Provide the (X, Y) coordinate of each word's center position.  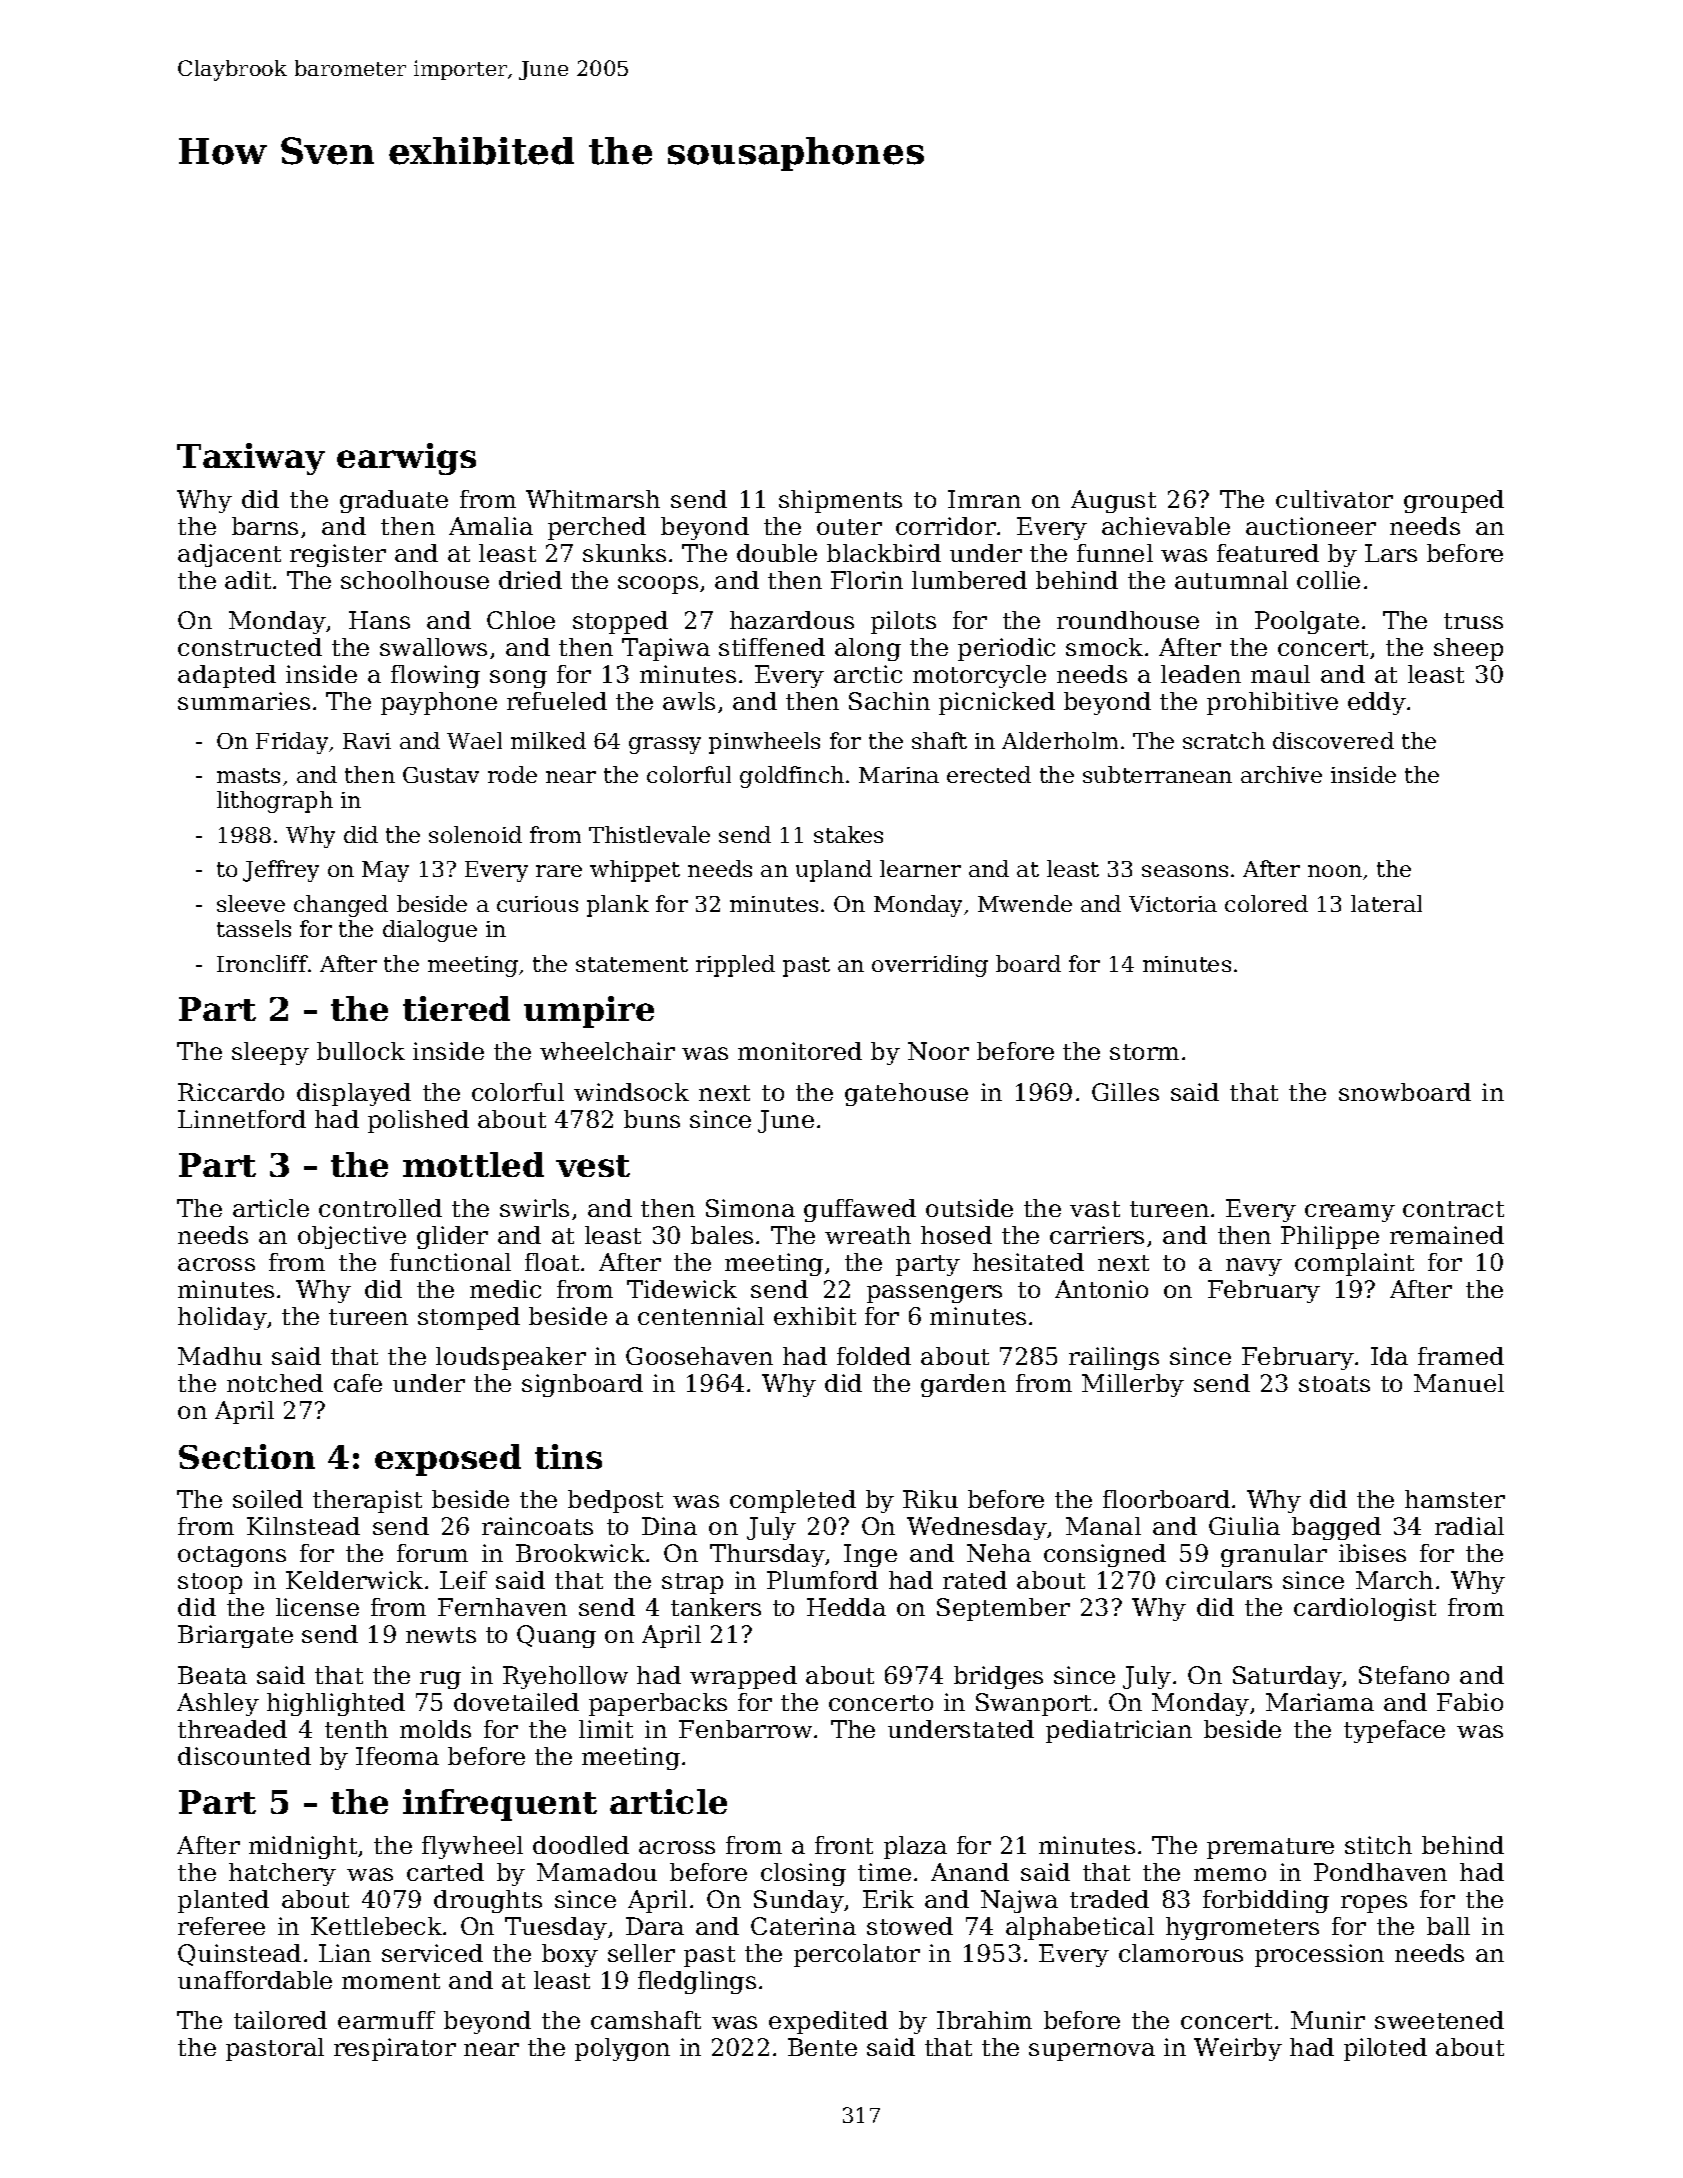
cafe (358, 1383)
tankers (716, 1607)
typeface (1394, 1731)
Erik (888, 1899)
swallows (433, 647)
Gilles (1125, 1092)
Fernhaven (502, 1607)
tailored (280, 2020)
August (1113, 501)
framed (1461, 1356)
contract (1453, 1209)
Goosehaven (699, 1356)
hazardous (792, 620)
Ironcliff (262, 963)
